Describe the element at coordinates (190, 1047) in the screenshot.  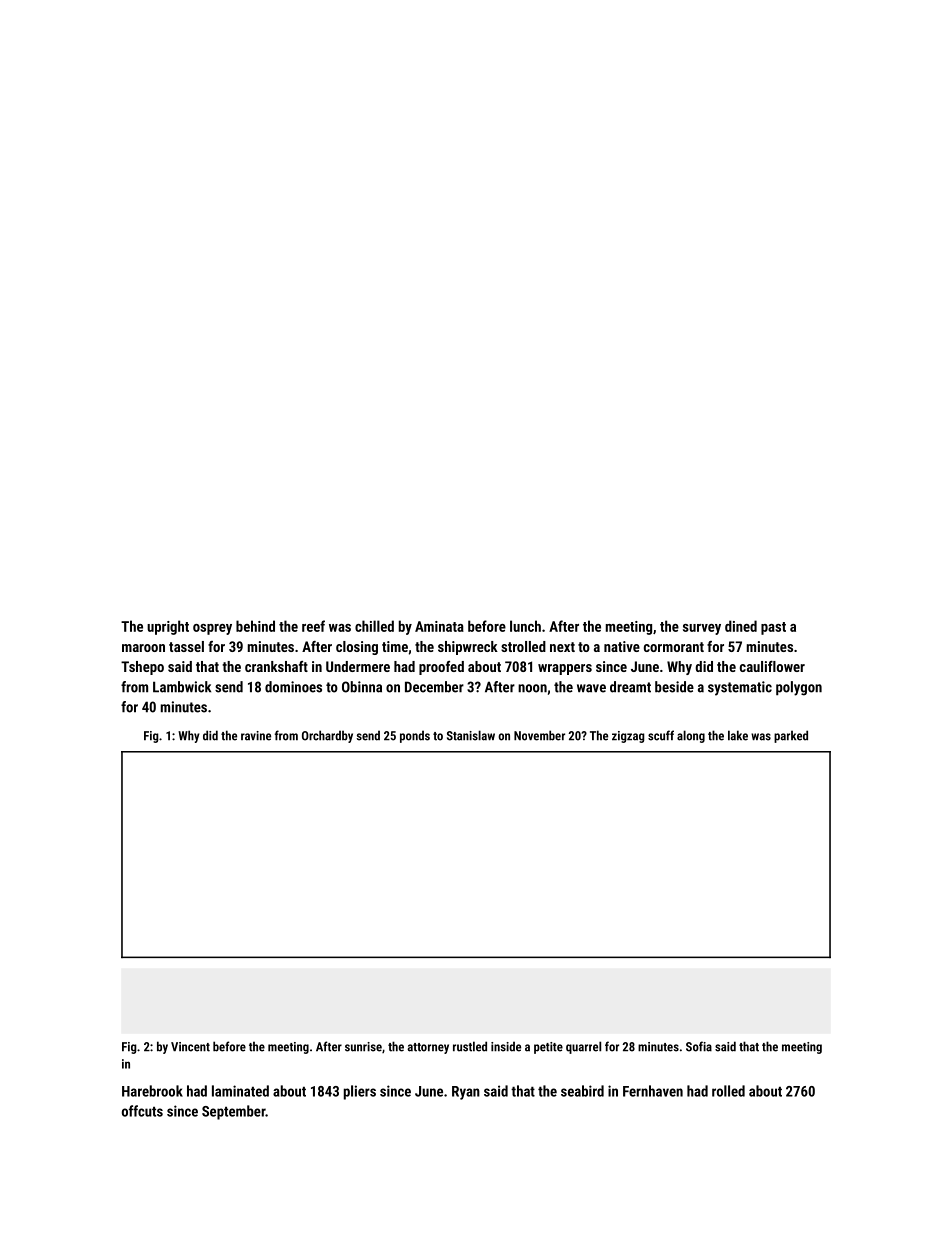
I see `Vincent` at that location.
